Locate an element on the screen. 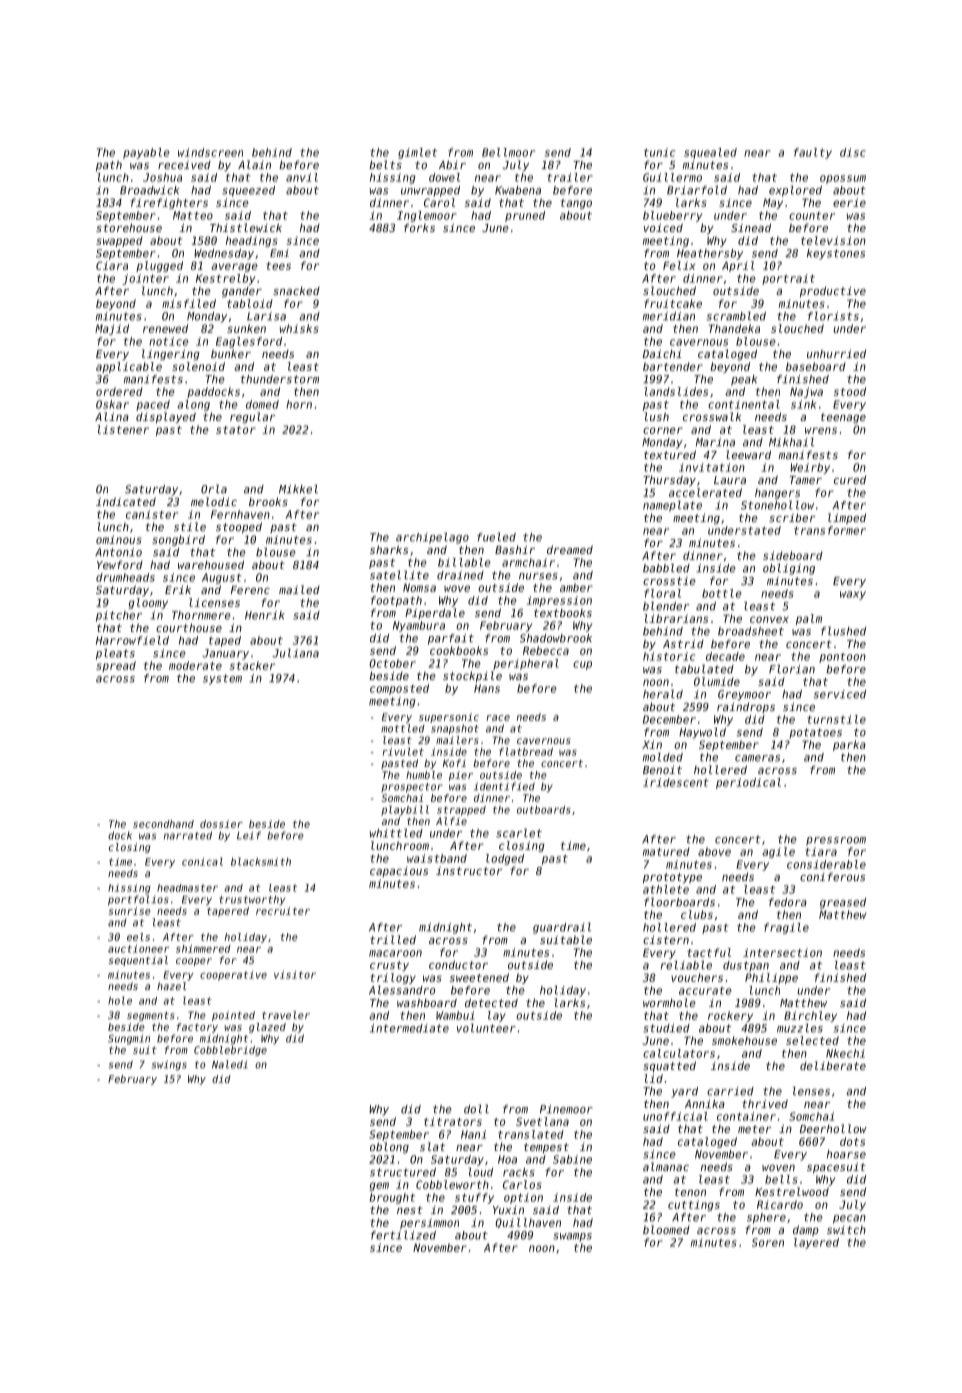 The image size is (962, 1393). Soren is located at coordinates (768, 1242).
